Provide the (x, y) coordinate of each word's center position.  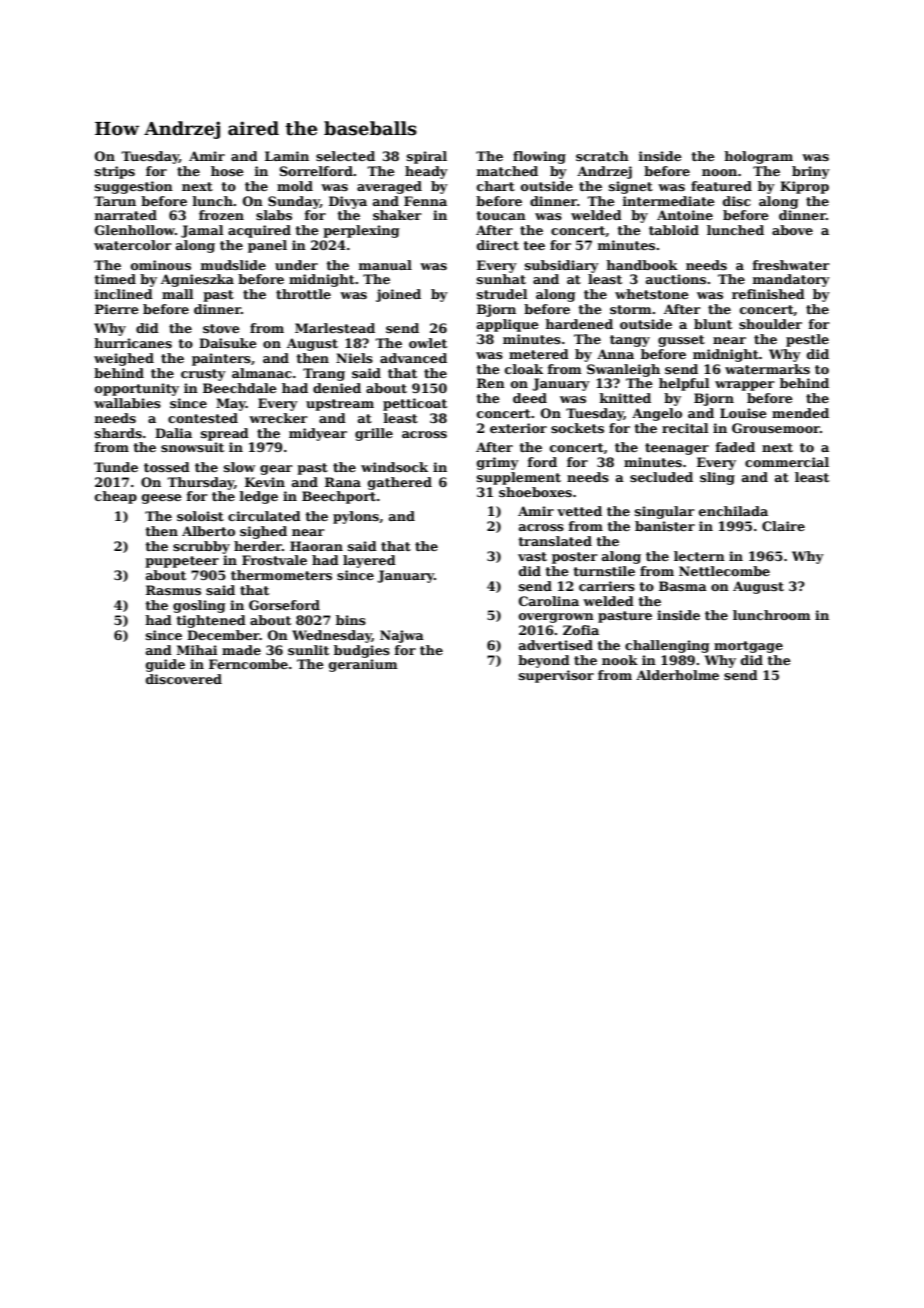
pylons (356, 517)
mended (800, 413)
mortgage (748, 647)
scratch (602, 156)
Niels (354, 358)
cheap (116, 497)
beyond (544, 661)
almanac (262, 373)
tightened (211, 621)
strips (115, 172)
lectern (699, 556)
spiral (427, 157)
